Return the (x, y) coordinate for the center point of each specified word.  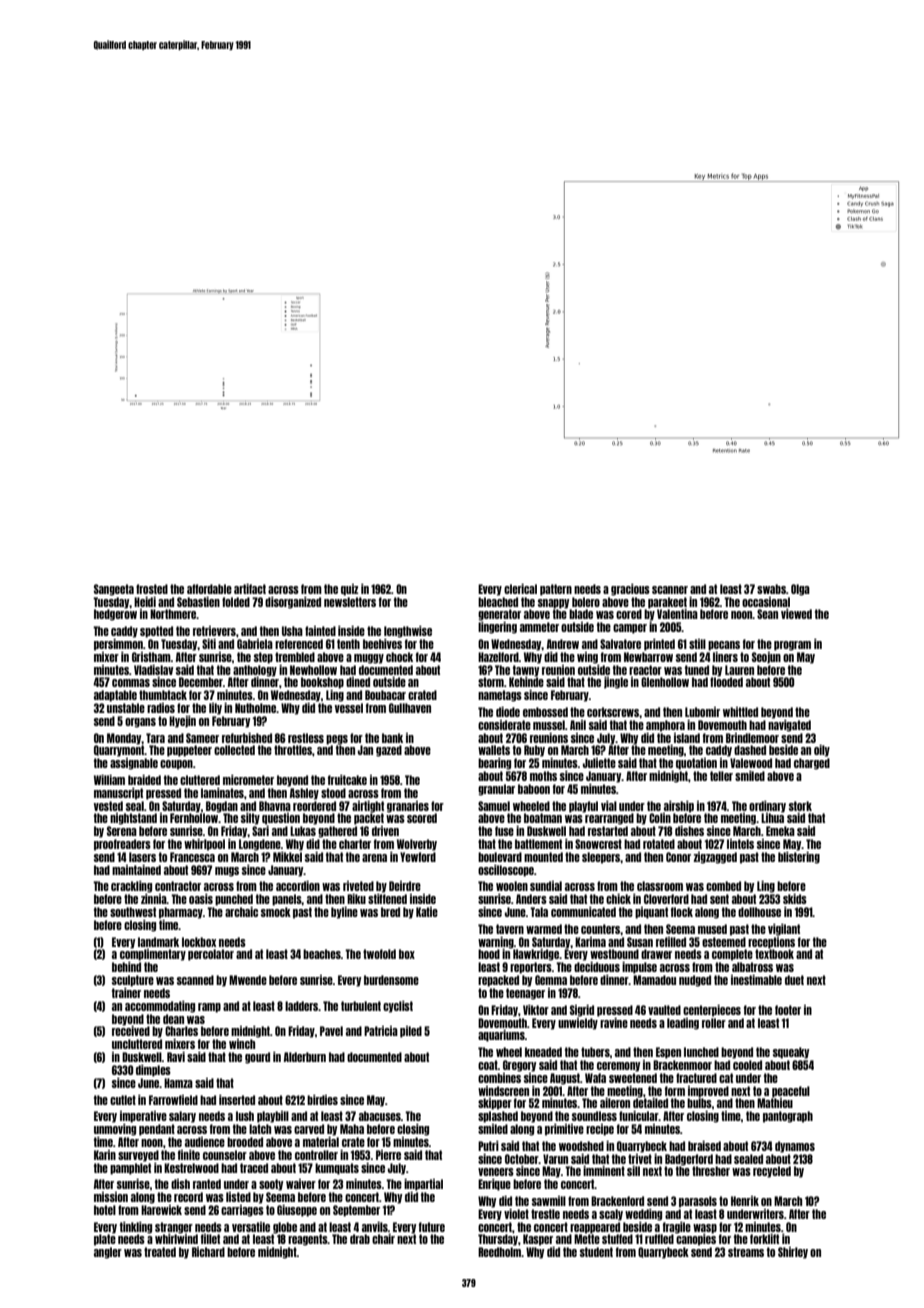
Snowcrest (598, 844)
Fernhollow (194, 818)
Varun (555, 1159)
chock (399, 657)
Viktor (536, 1010)
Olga (800, 590)
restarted (608, 831)
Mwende (248, 980)
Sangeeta (114, 590)
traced (254, 1168)
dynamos (795, 1147)
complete (732, 955)
